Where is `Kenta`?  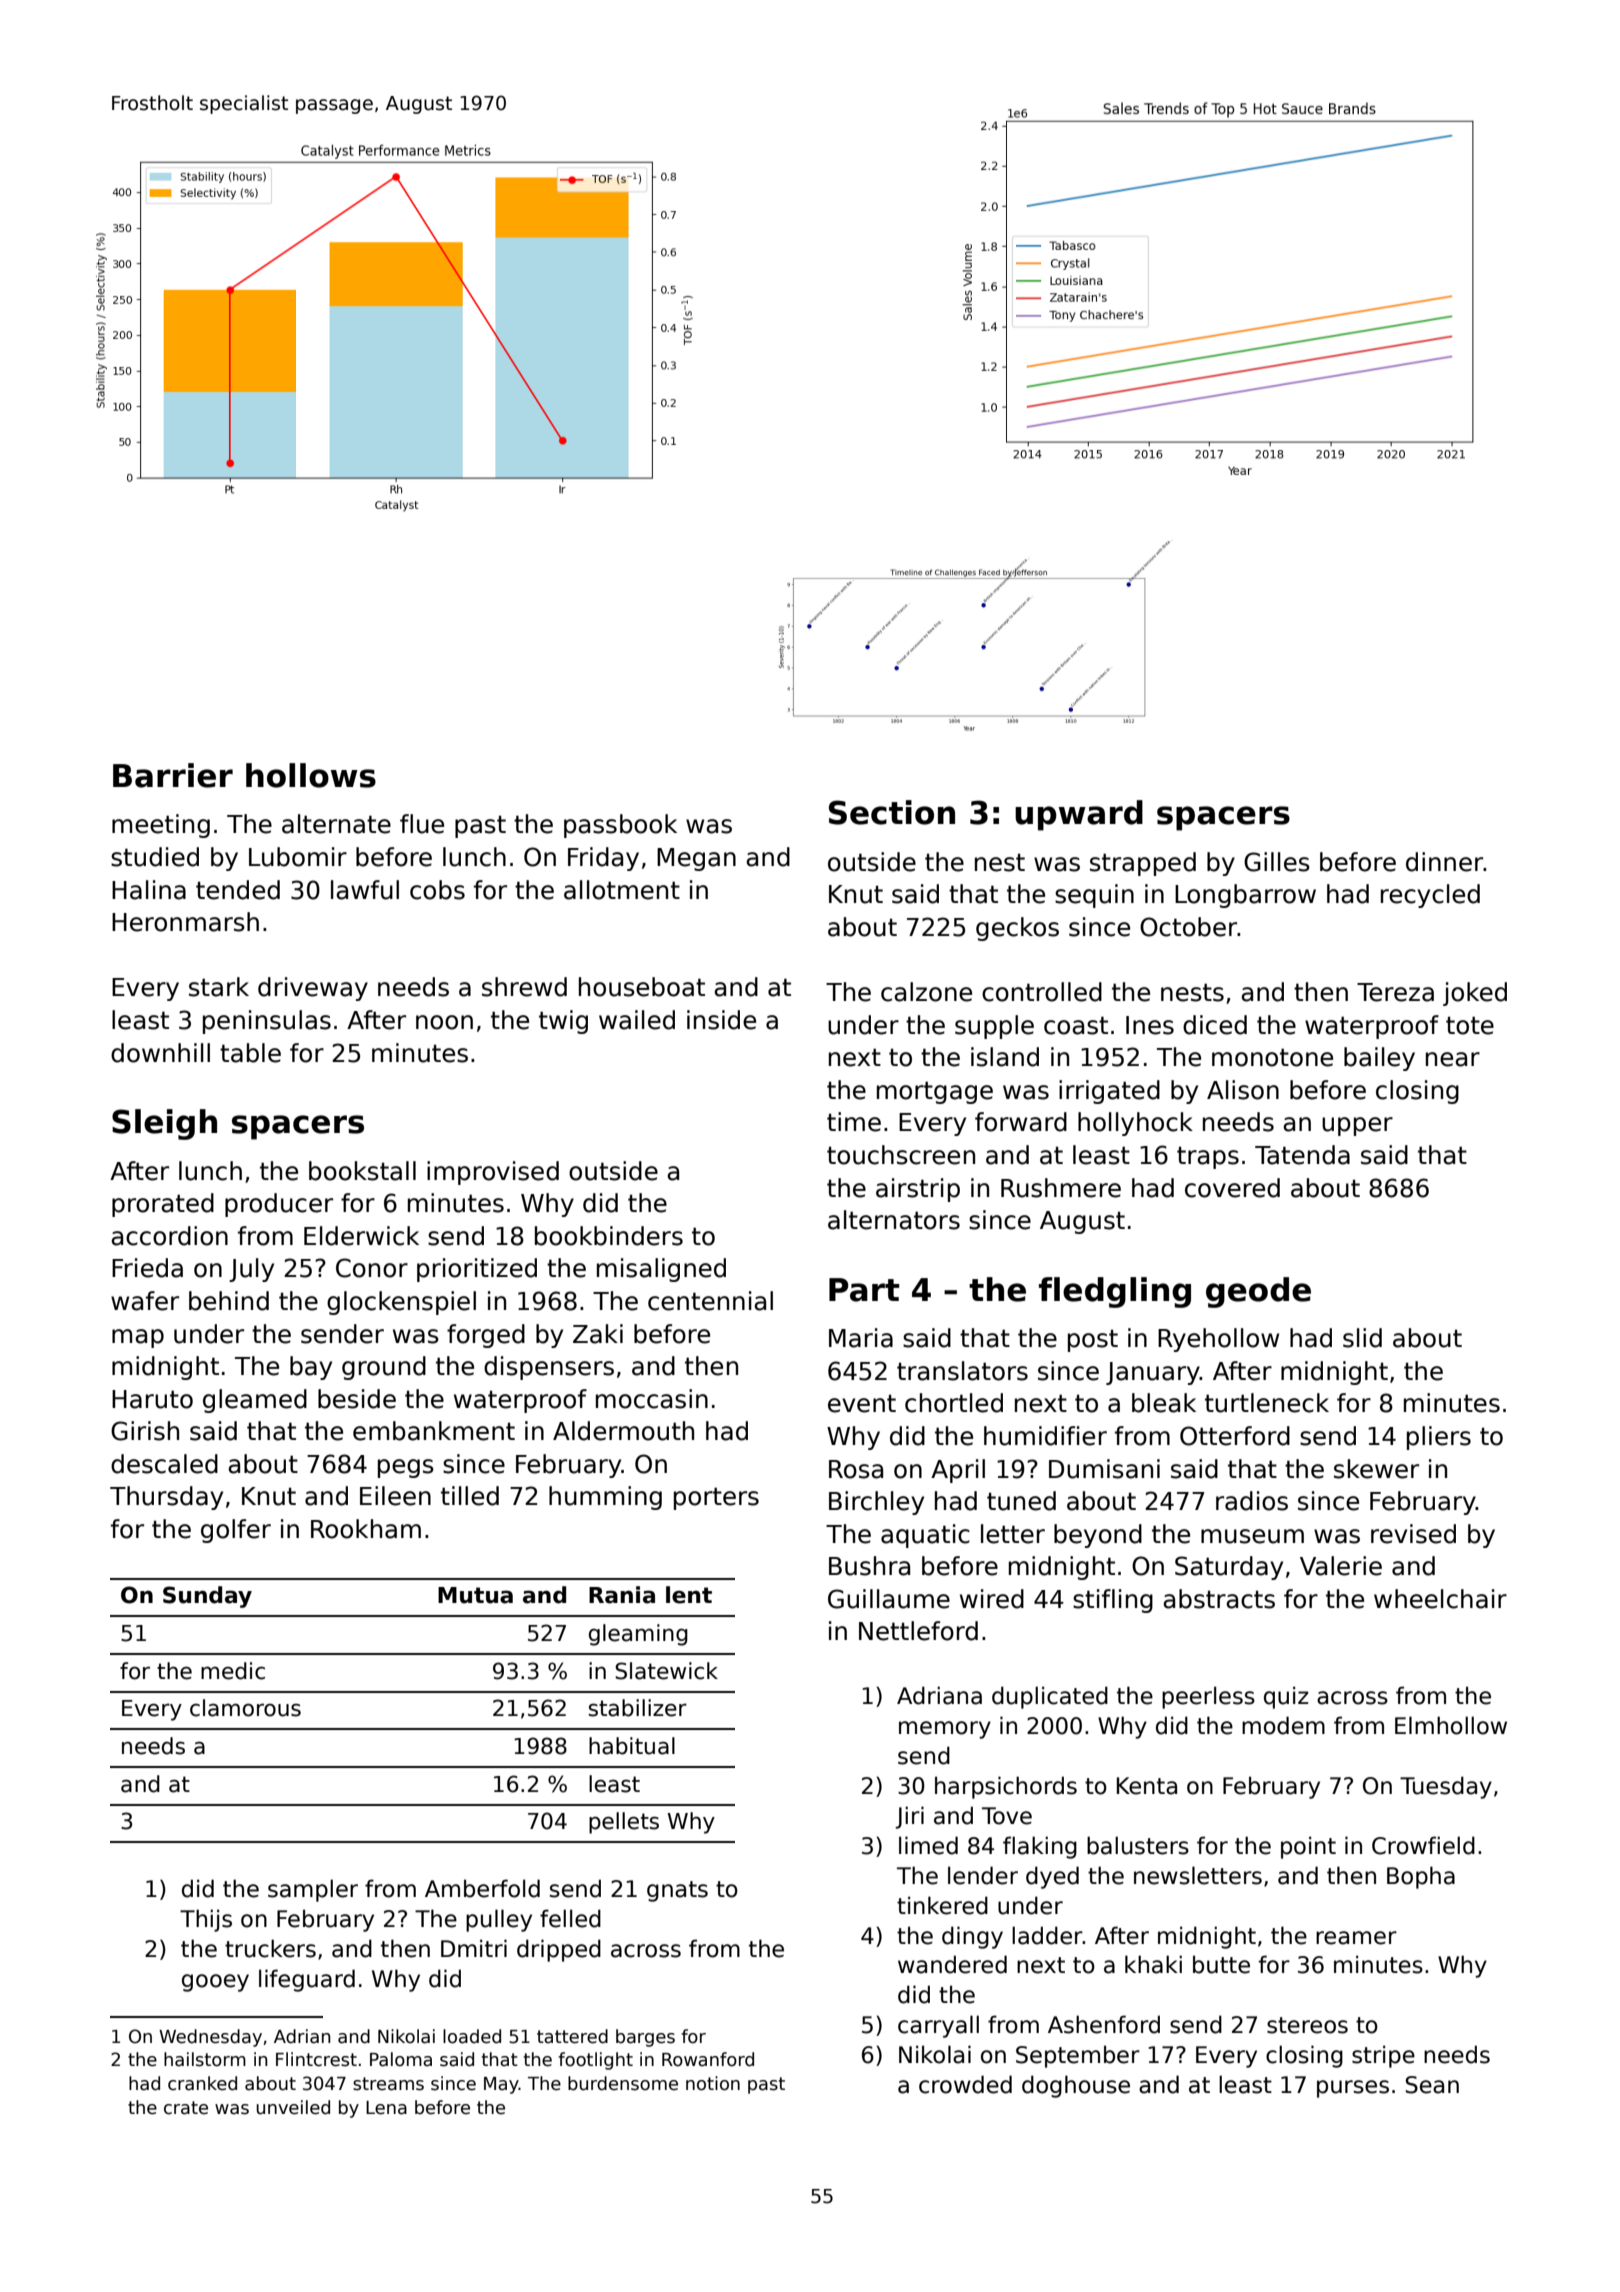
Kenta is located at coordinates (1147, 1786).
